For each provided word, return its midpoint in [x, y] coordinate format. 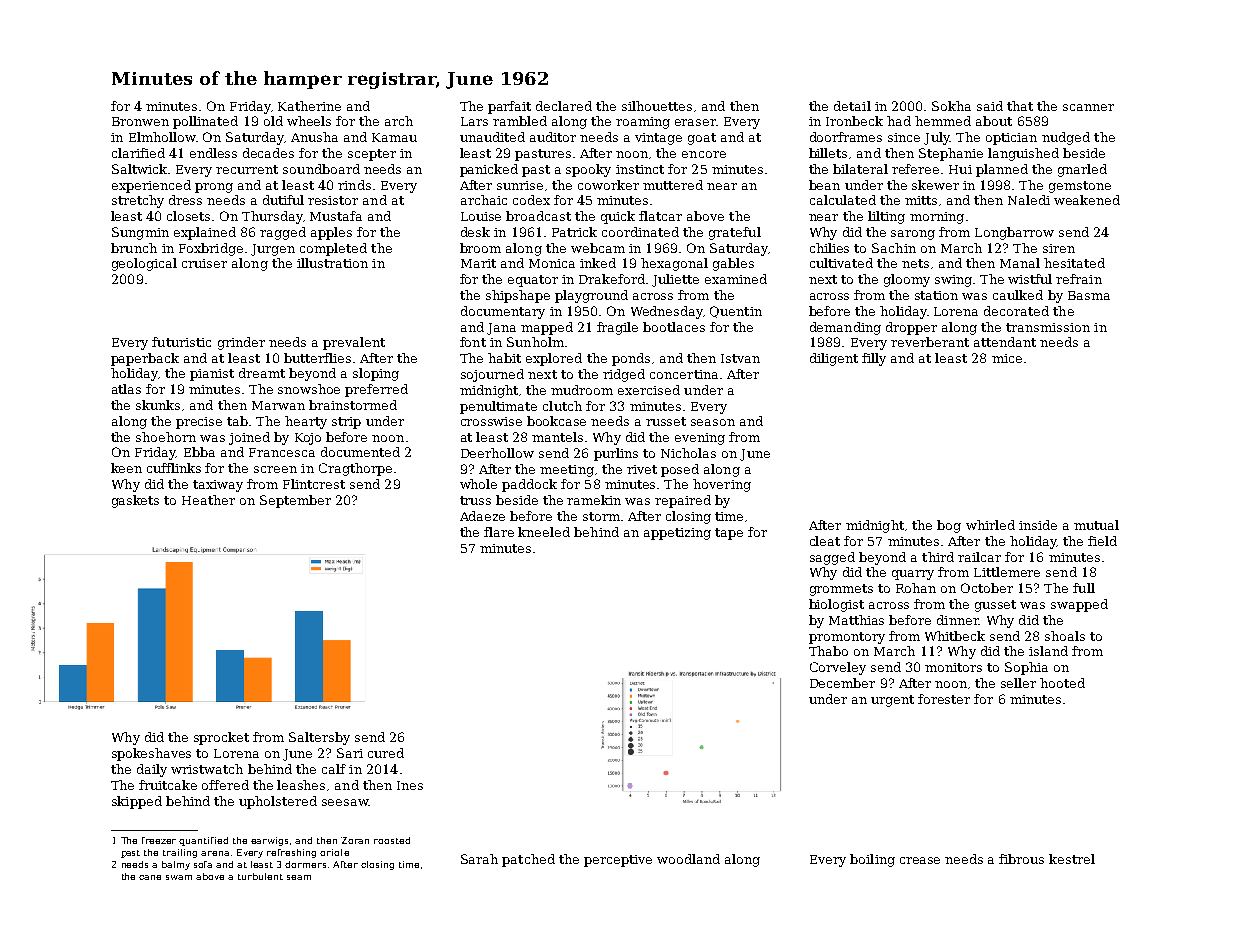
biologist [836, 605]
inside [1038, 525]
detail [852, 106]
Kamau [394, 137]
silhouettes [657, 106]
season [713, 422]
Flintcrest [314, 484]
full [1084, 588]
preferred [376, 390]
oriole [334, 852]
